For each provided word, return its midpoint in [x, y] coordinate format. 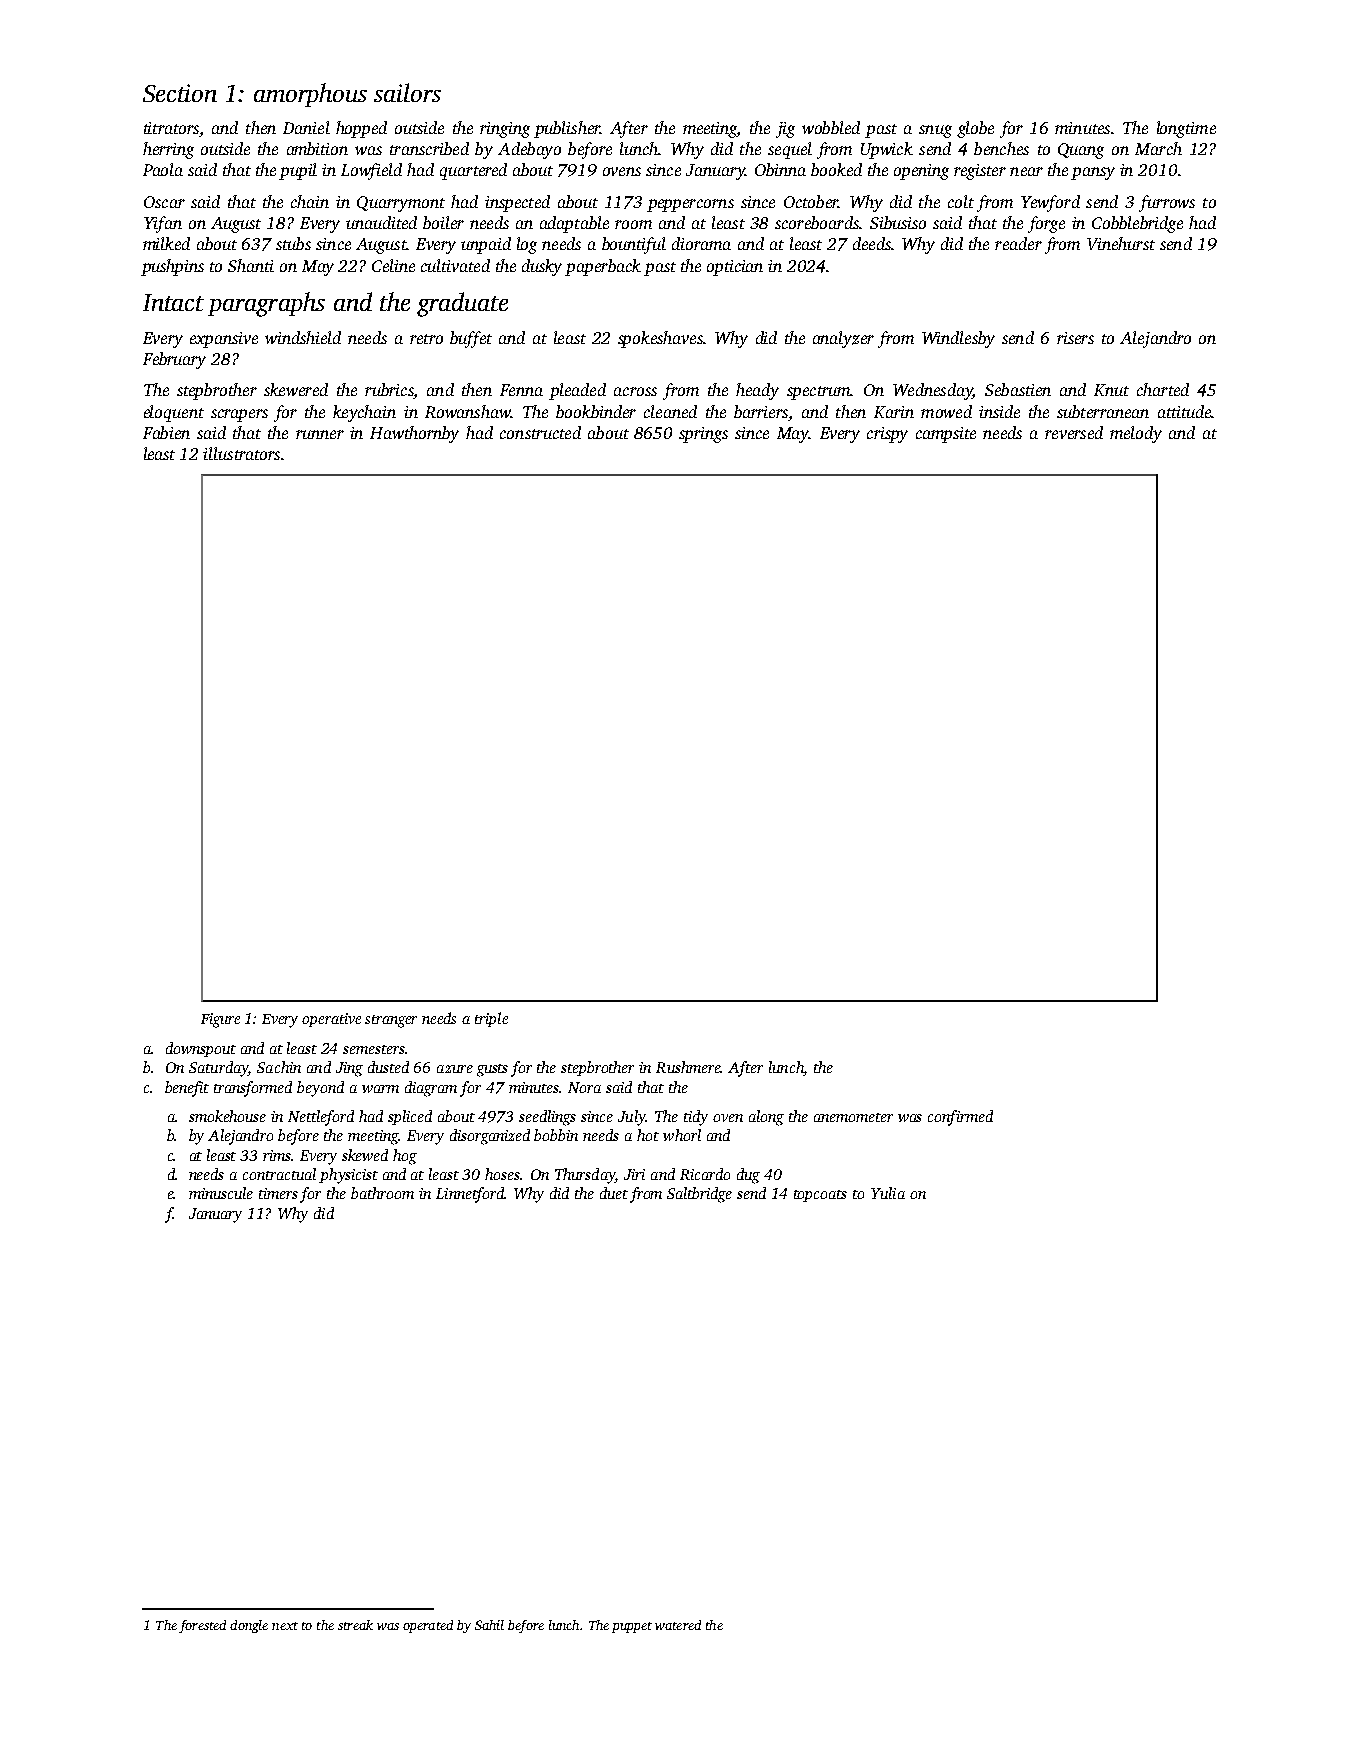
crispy [887, 435]
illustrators [241, 453]
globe [975, 129]
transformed [253, 1089]
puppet [632, 1627]
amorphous [310, 95]
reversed [1074, 432]
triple [491, 1019]
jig [785, 130]
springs [703, 435]
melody [1136, 434]
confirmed [960, 1118]
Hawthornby [414, 434]
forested [202, 1626]
